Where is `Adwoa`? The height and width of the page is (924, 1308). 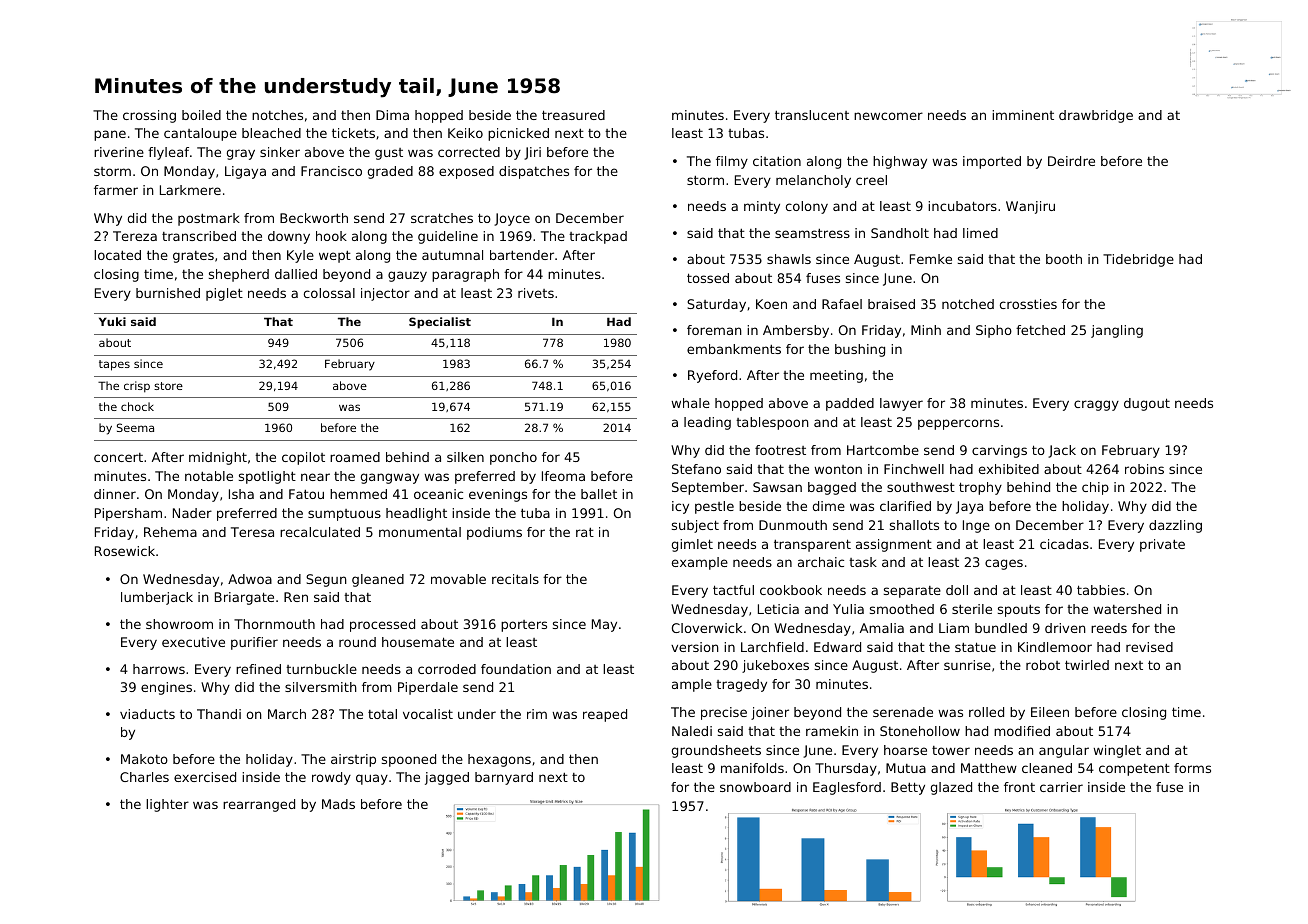 Adwoa is located at coordinates (250, 579).
